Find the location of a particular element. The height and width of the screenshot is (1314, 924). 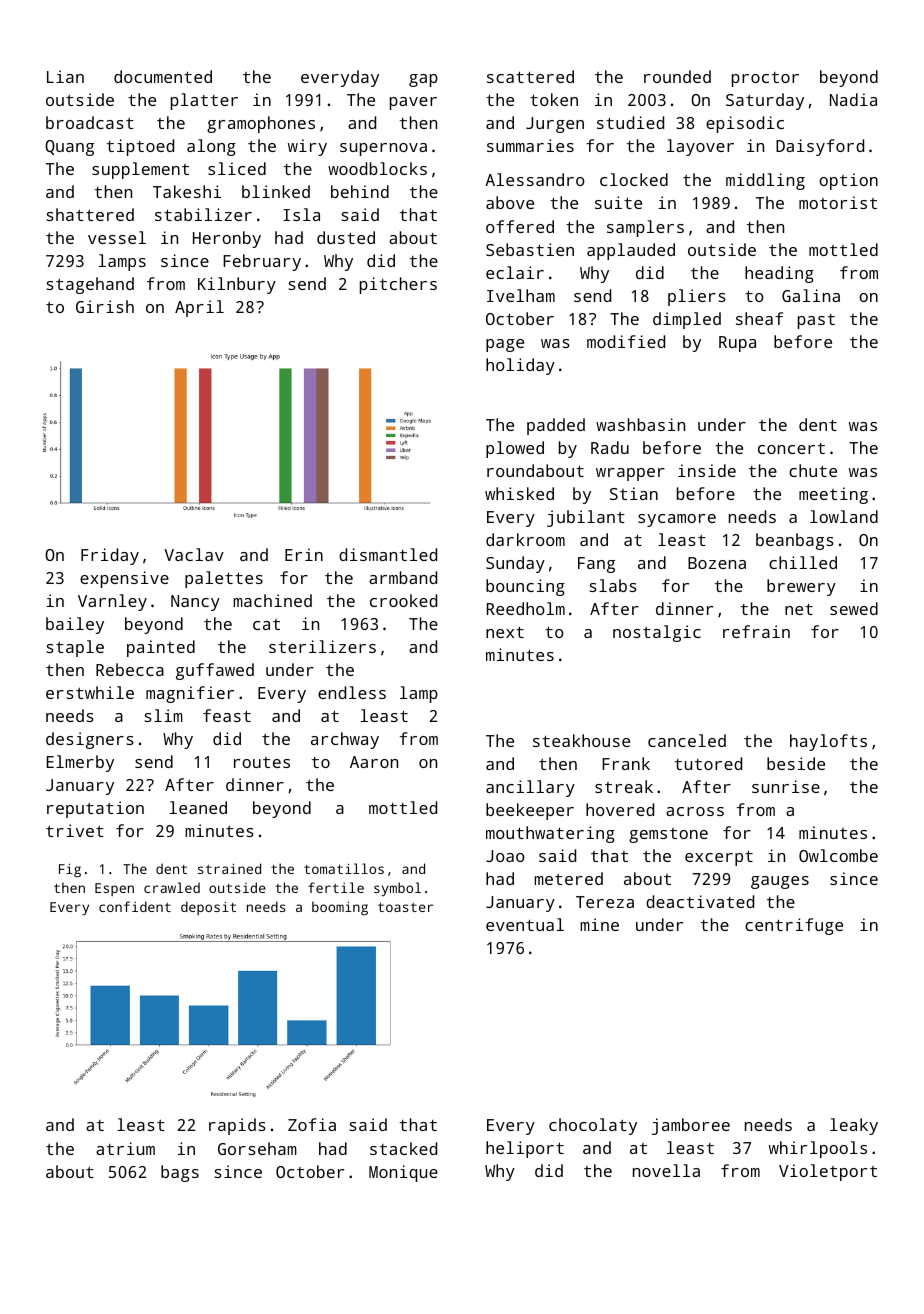

machined is located at coordinates (272, 600).
